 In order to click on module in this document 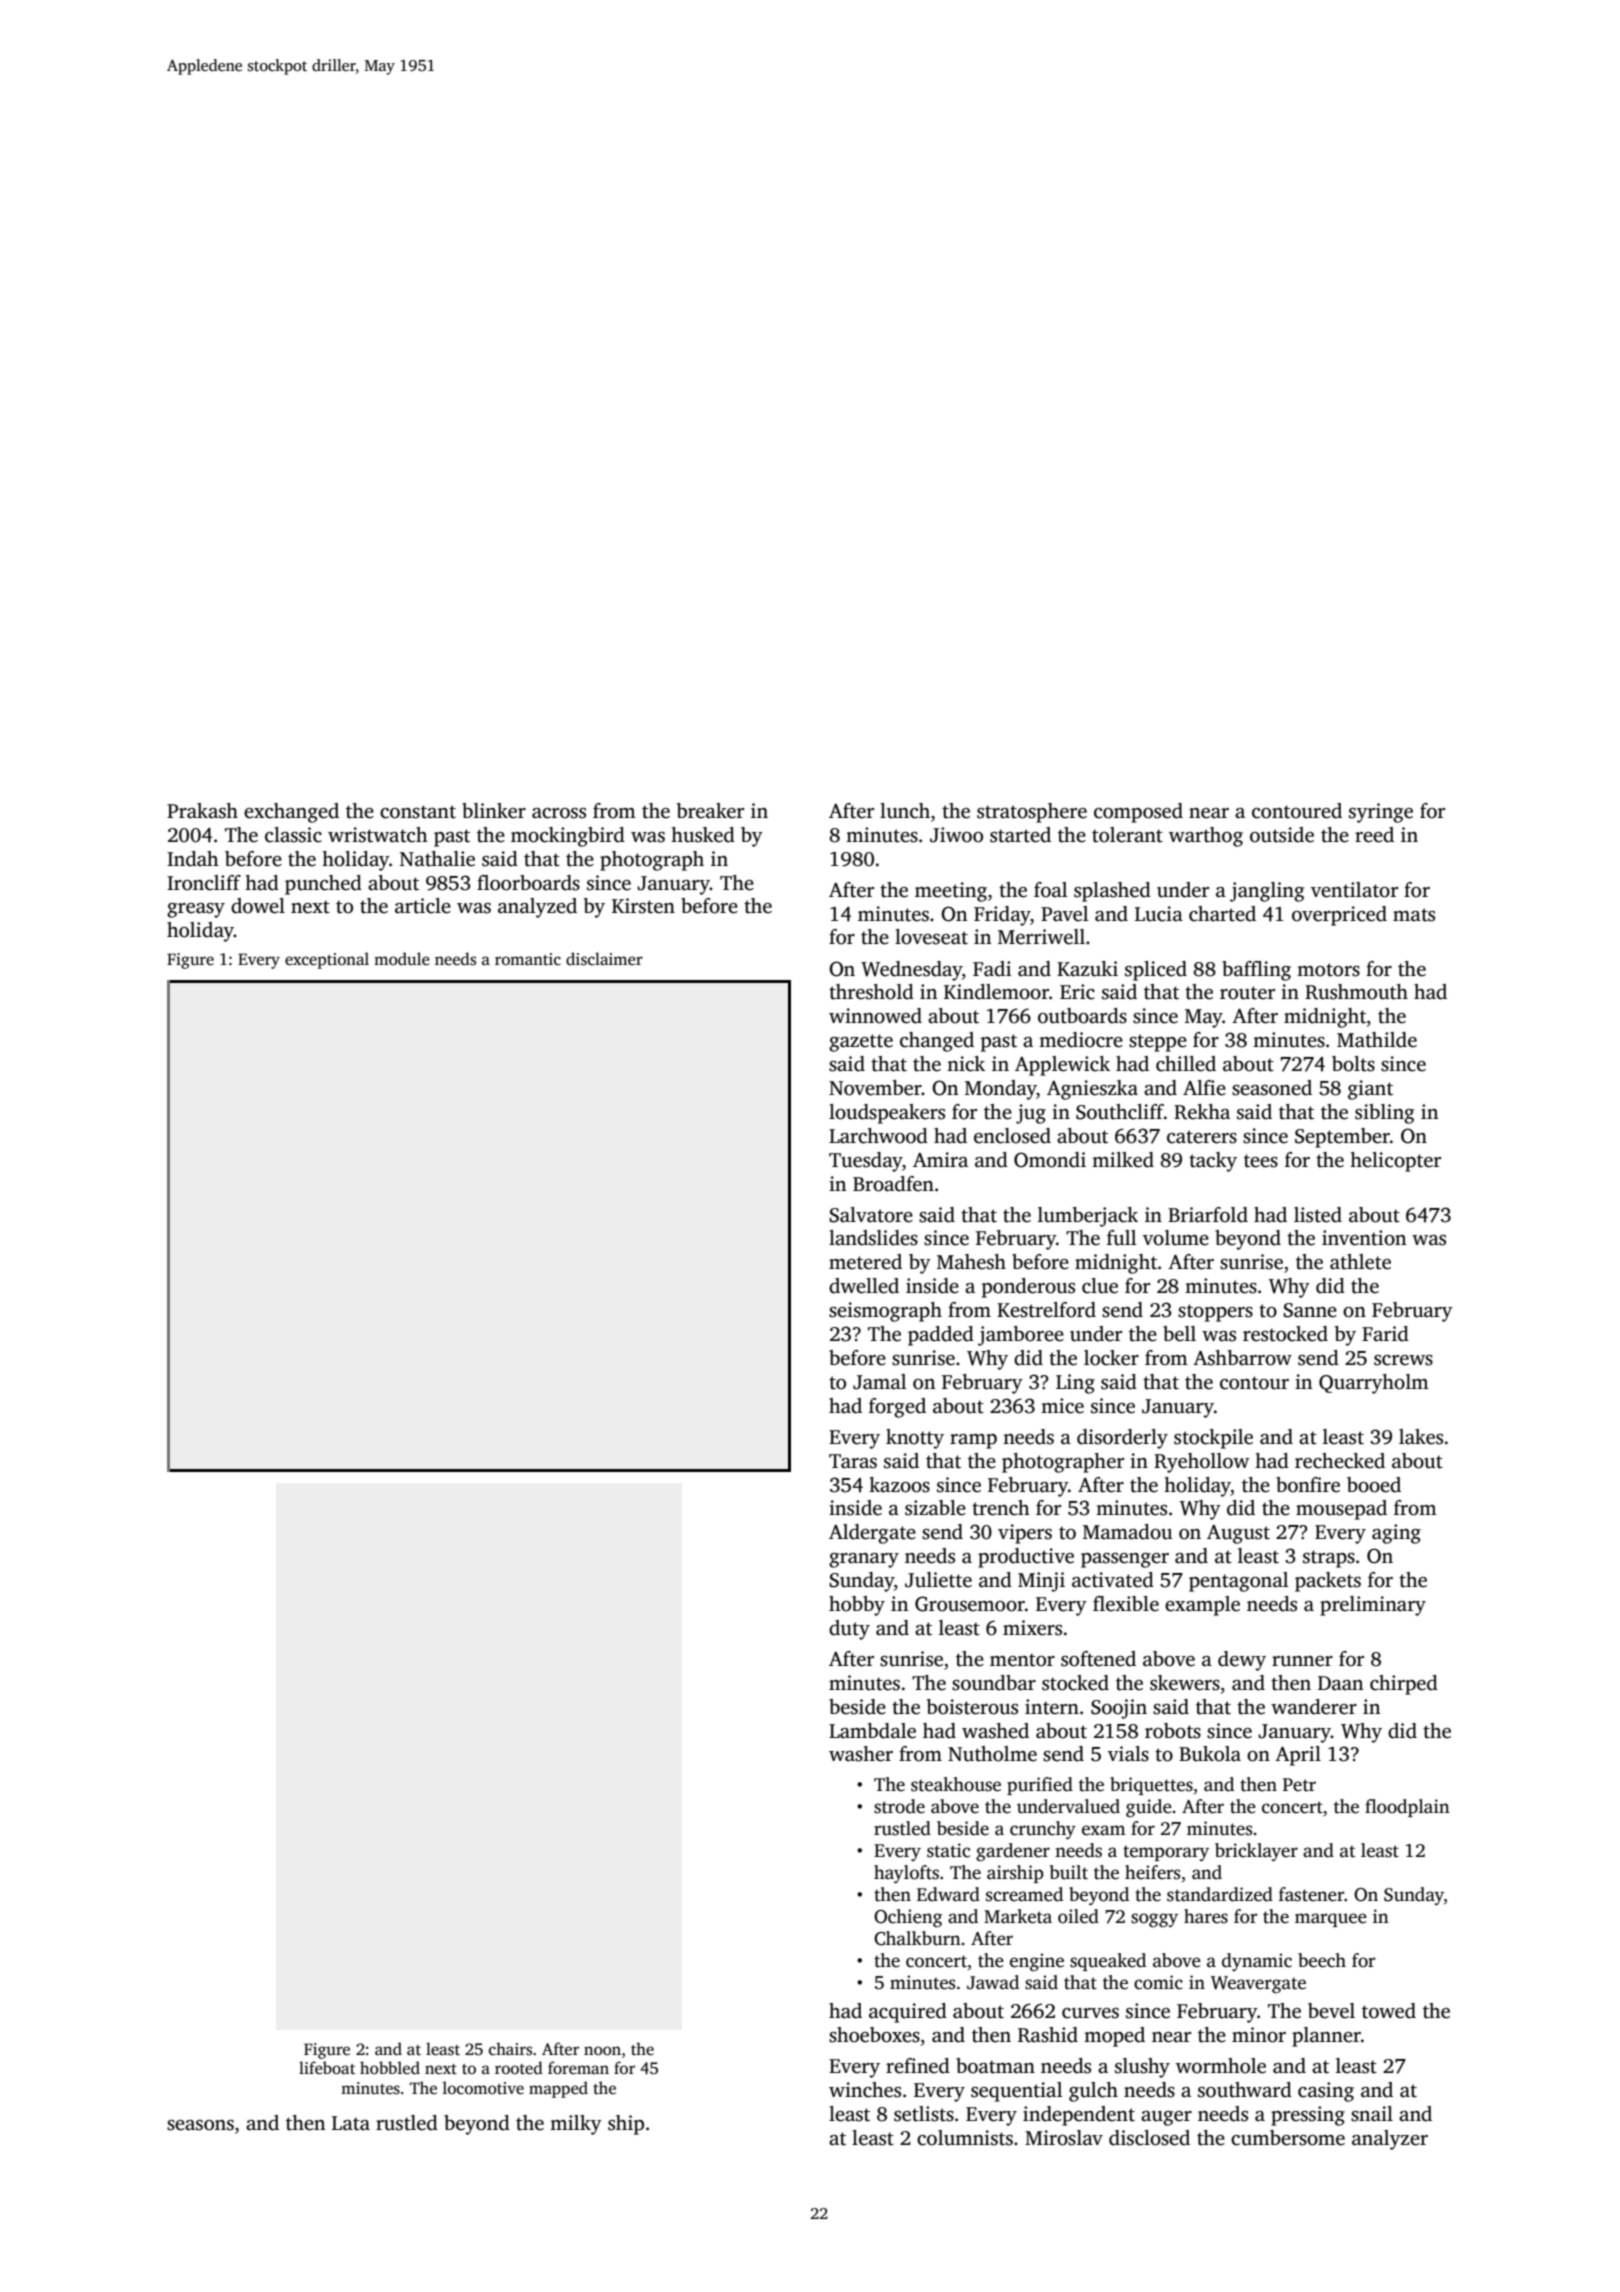, I will do `click(402, 959)`.
